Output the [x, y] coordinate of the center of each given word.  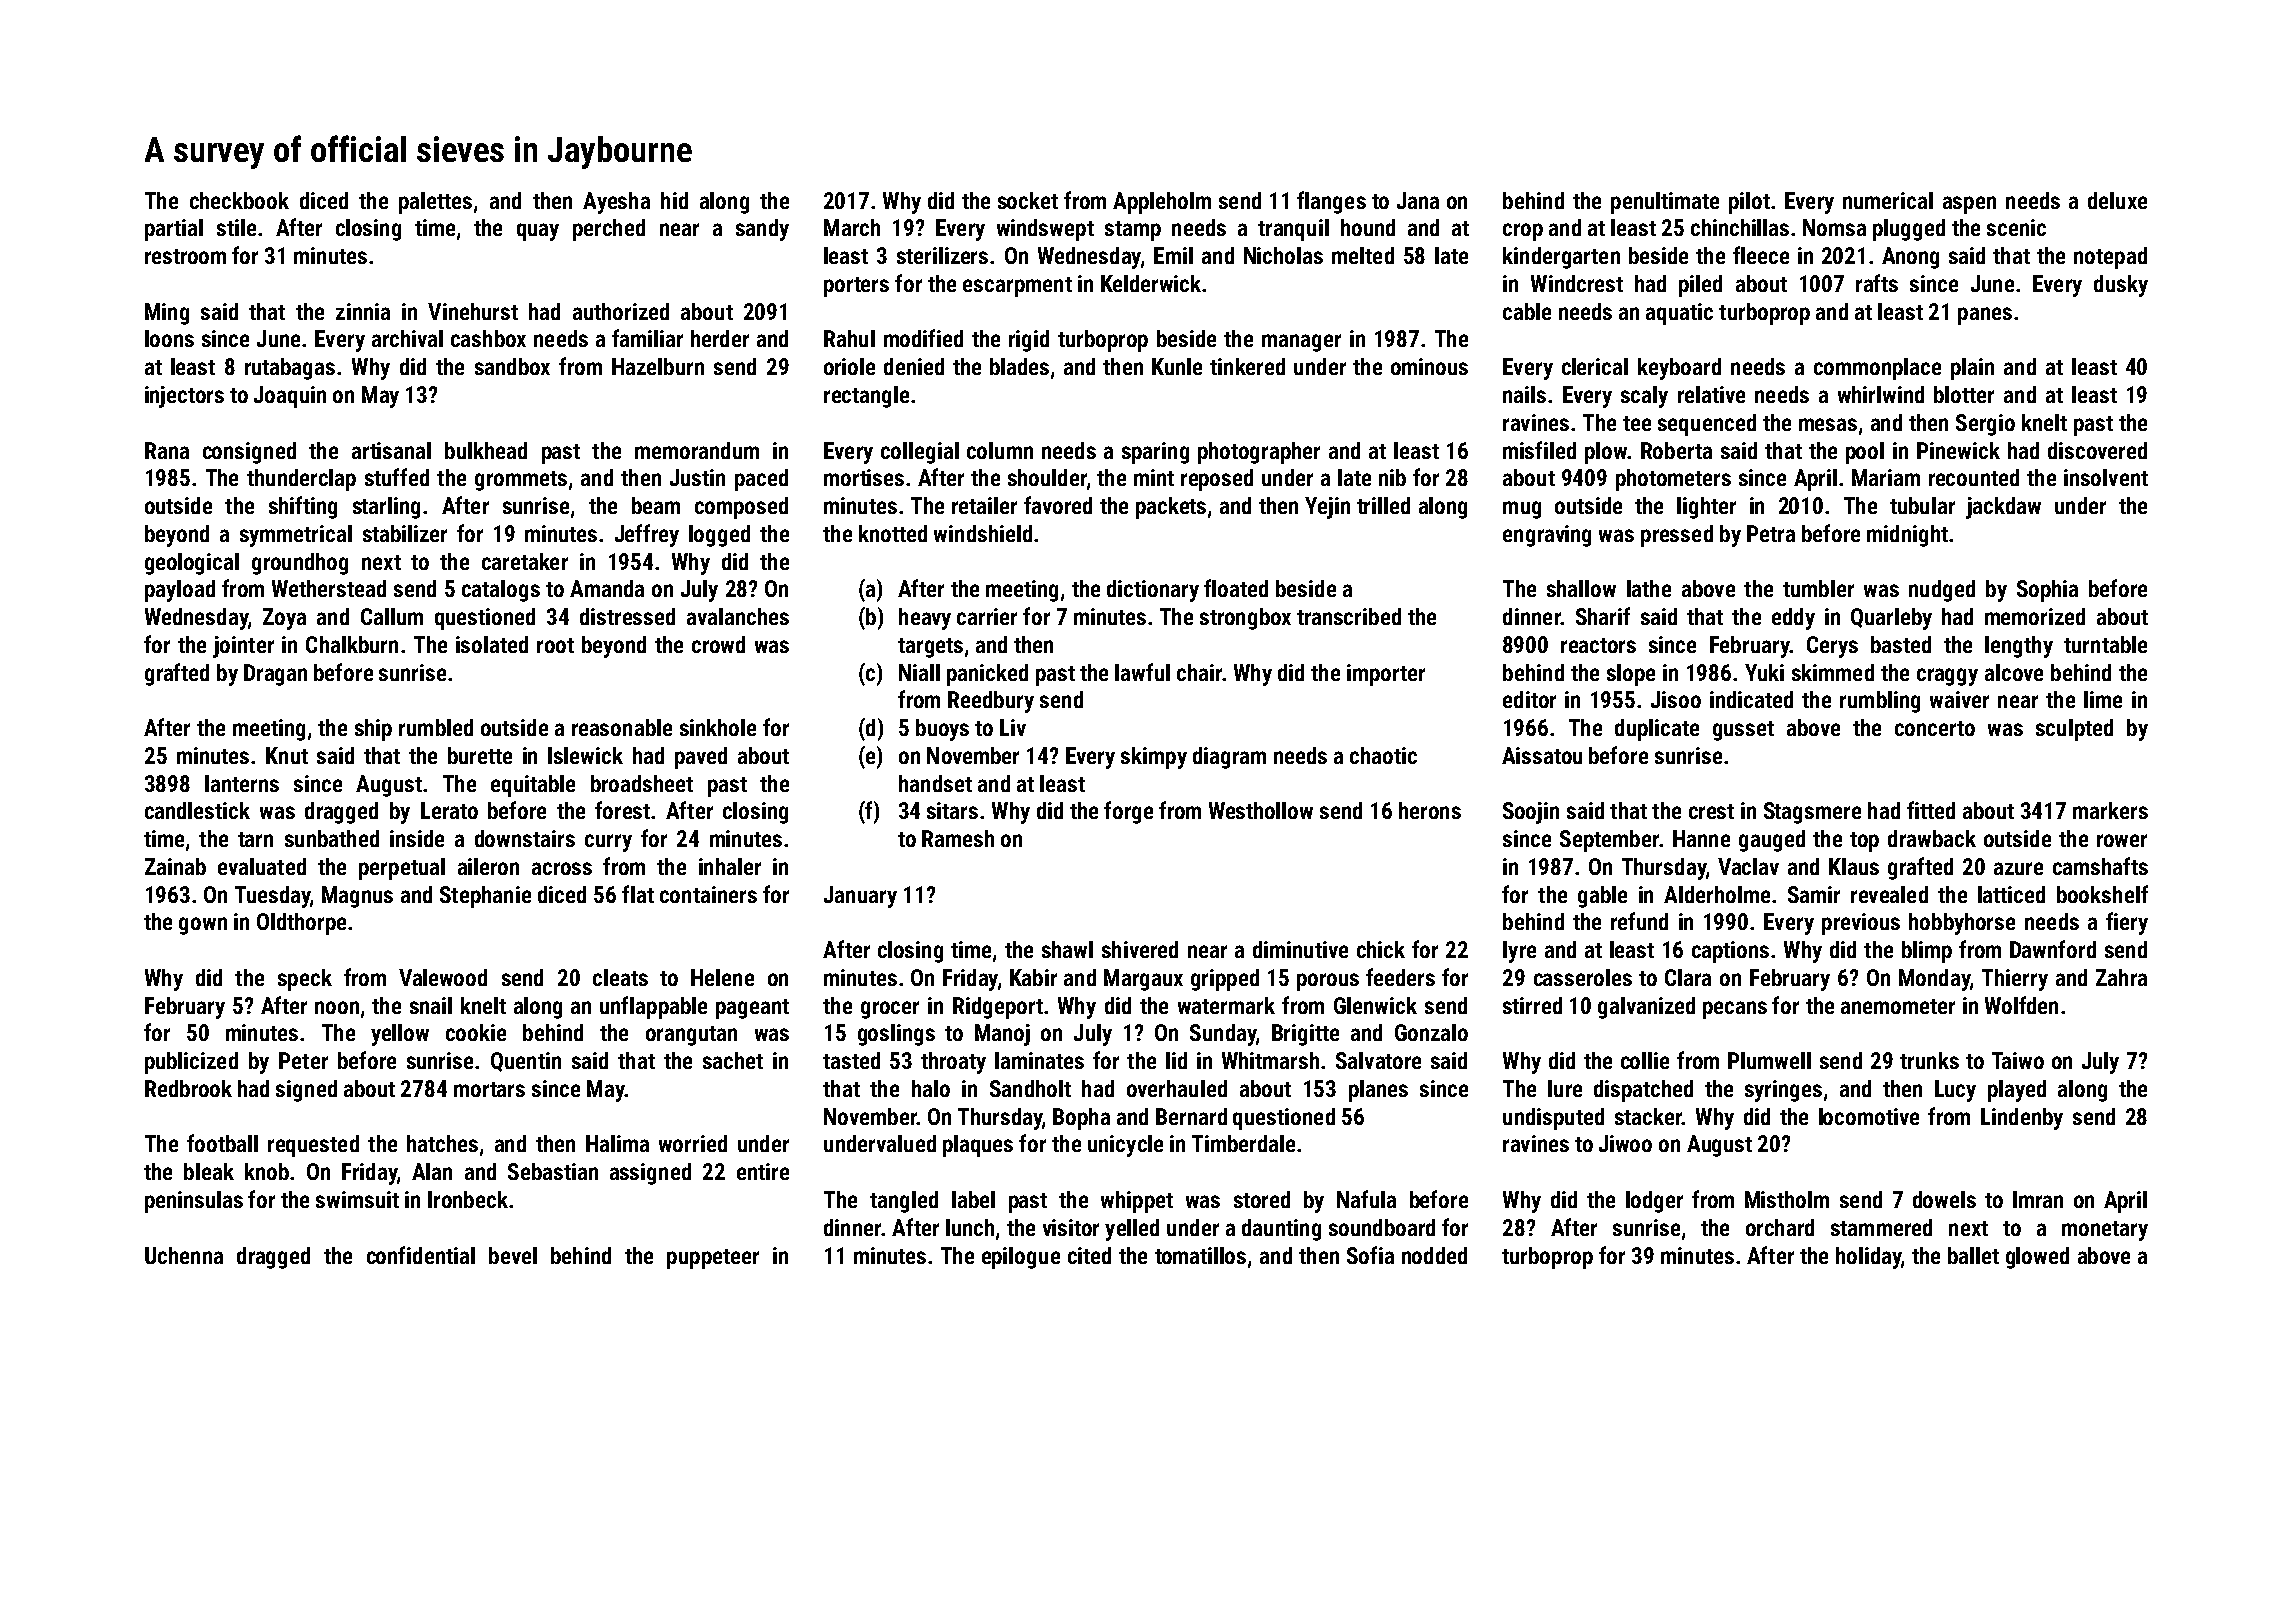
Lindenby [2022, 1119]
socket [1028, 200]
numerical [1888, 200]
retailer [984, 505]
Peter [303, 1060]
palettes [435, 203]
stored [1262, 1199]
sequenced [1707, 425]
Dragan [275, 675]
